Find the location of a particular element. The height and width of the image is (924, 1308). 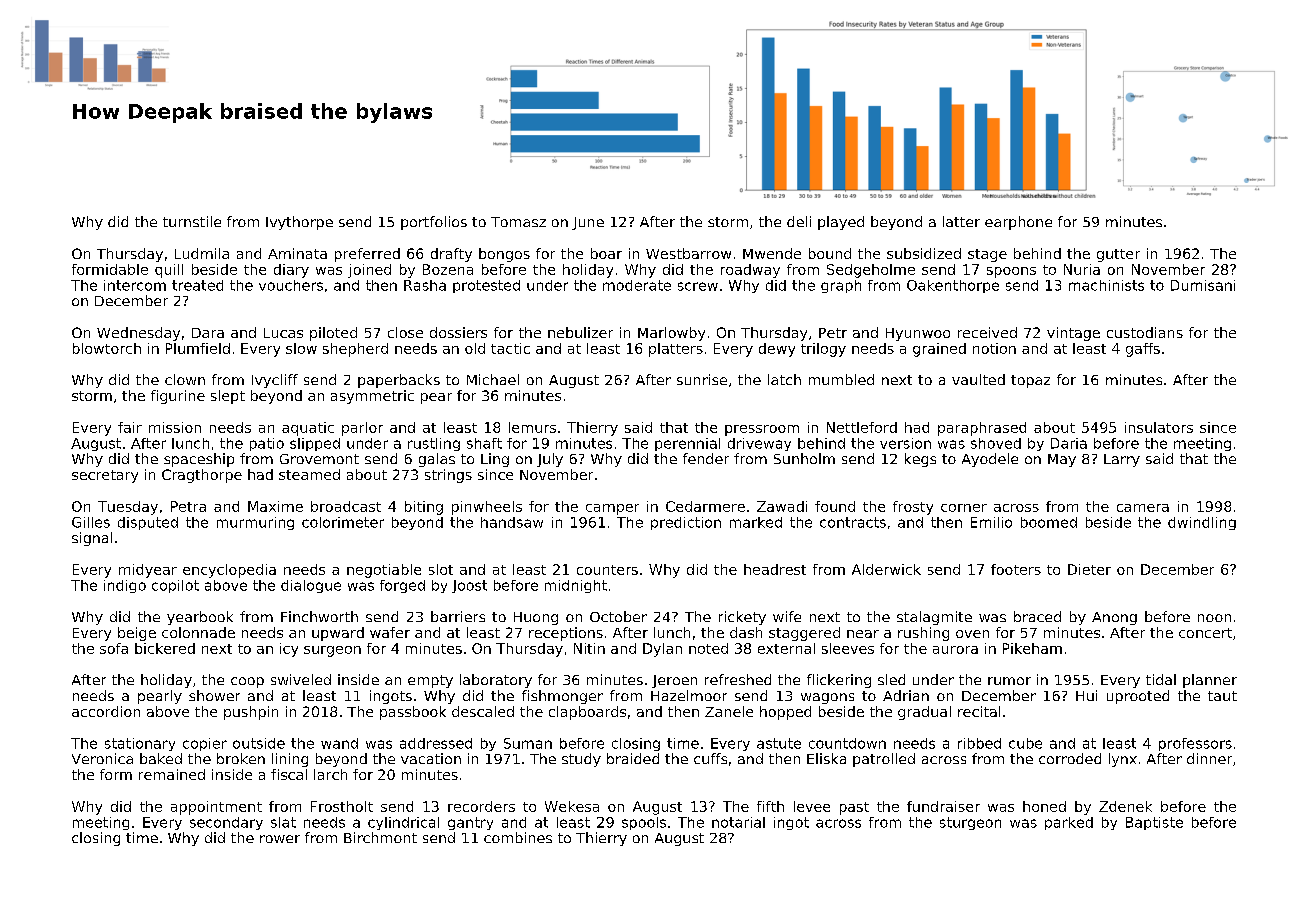

Lucas is located at coordinates (283, 333).
